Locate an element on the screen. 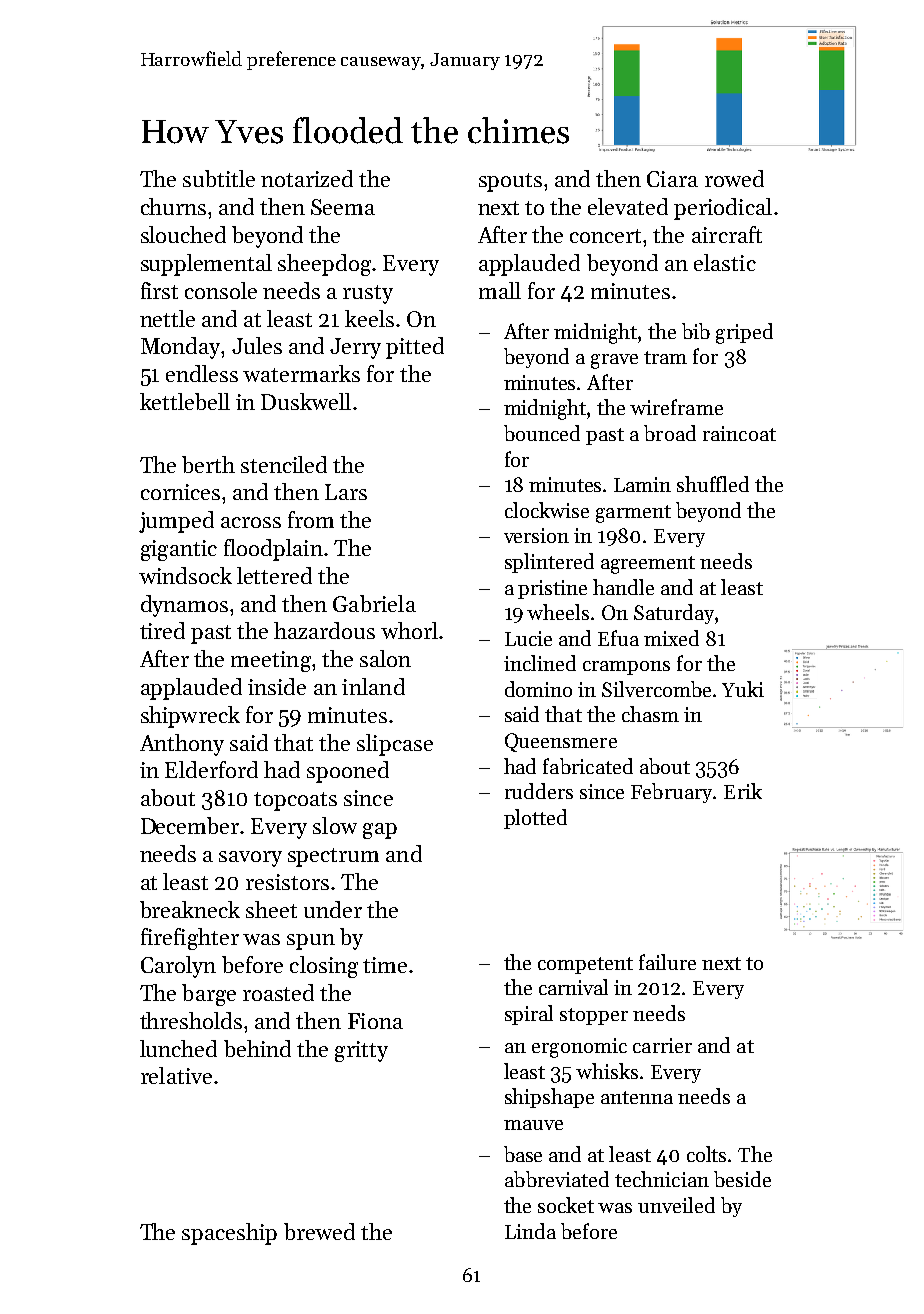  Jerry is located at coordinates (355, 348).
